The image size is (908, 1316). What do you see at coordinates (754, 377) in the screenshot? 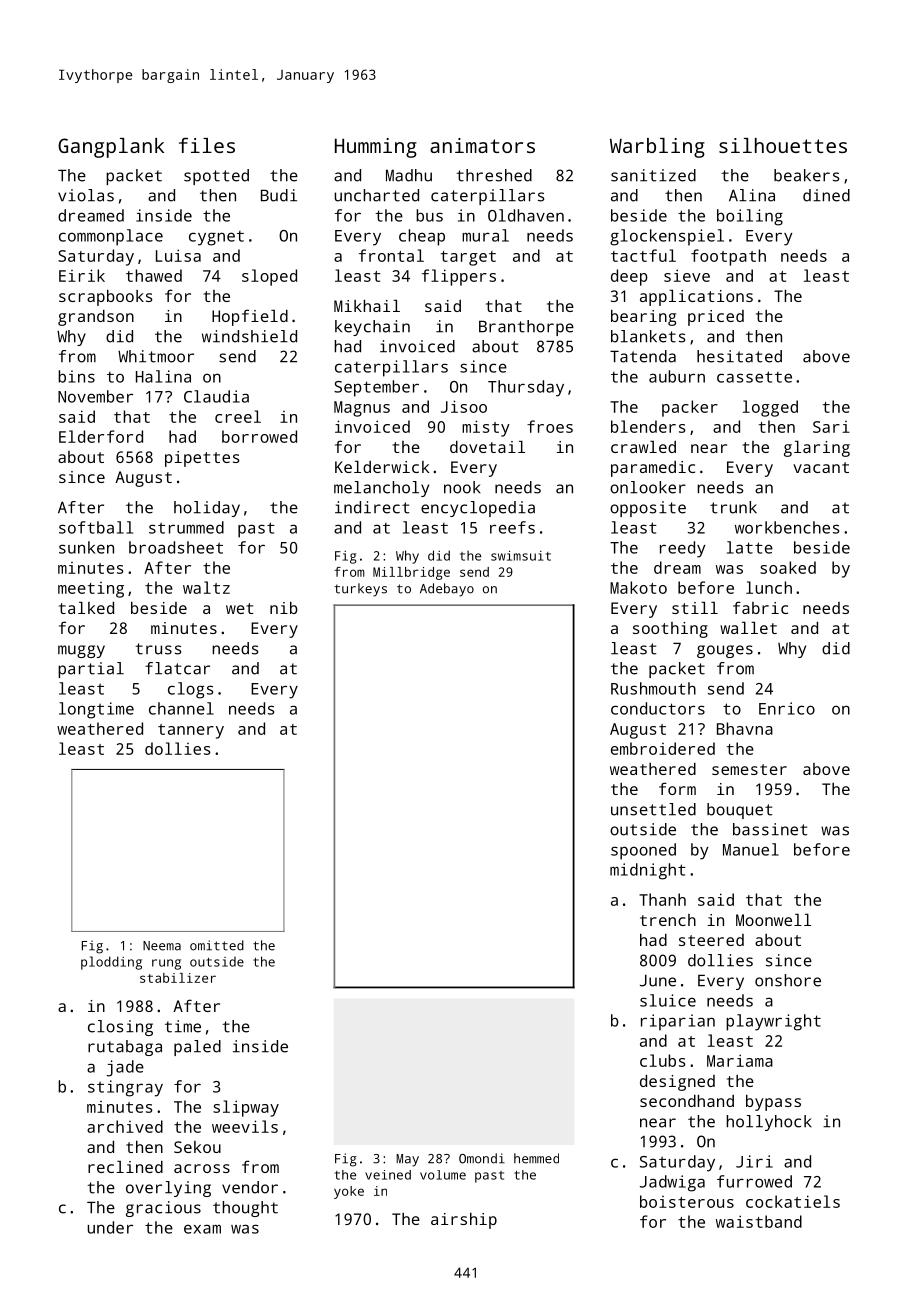
I see `cassette` at bounding box center [754, 377].
